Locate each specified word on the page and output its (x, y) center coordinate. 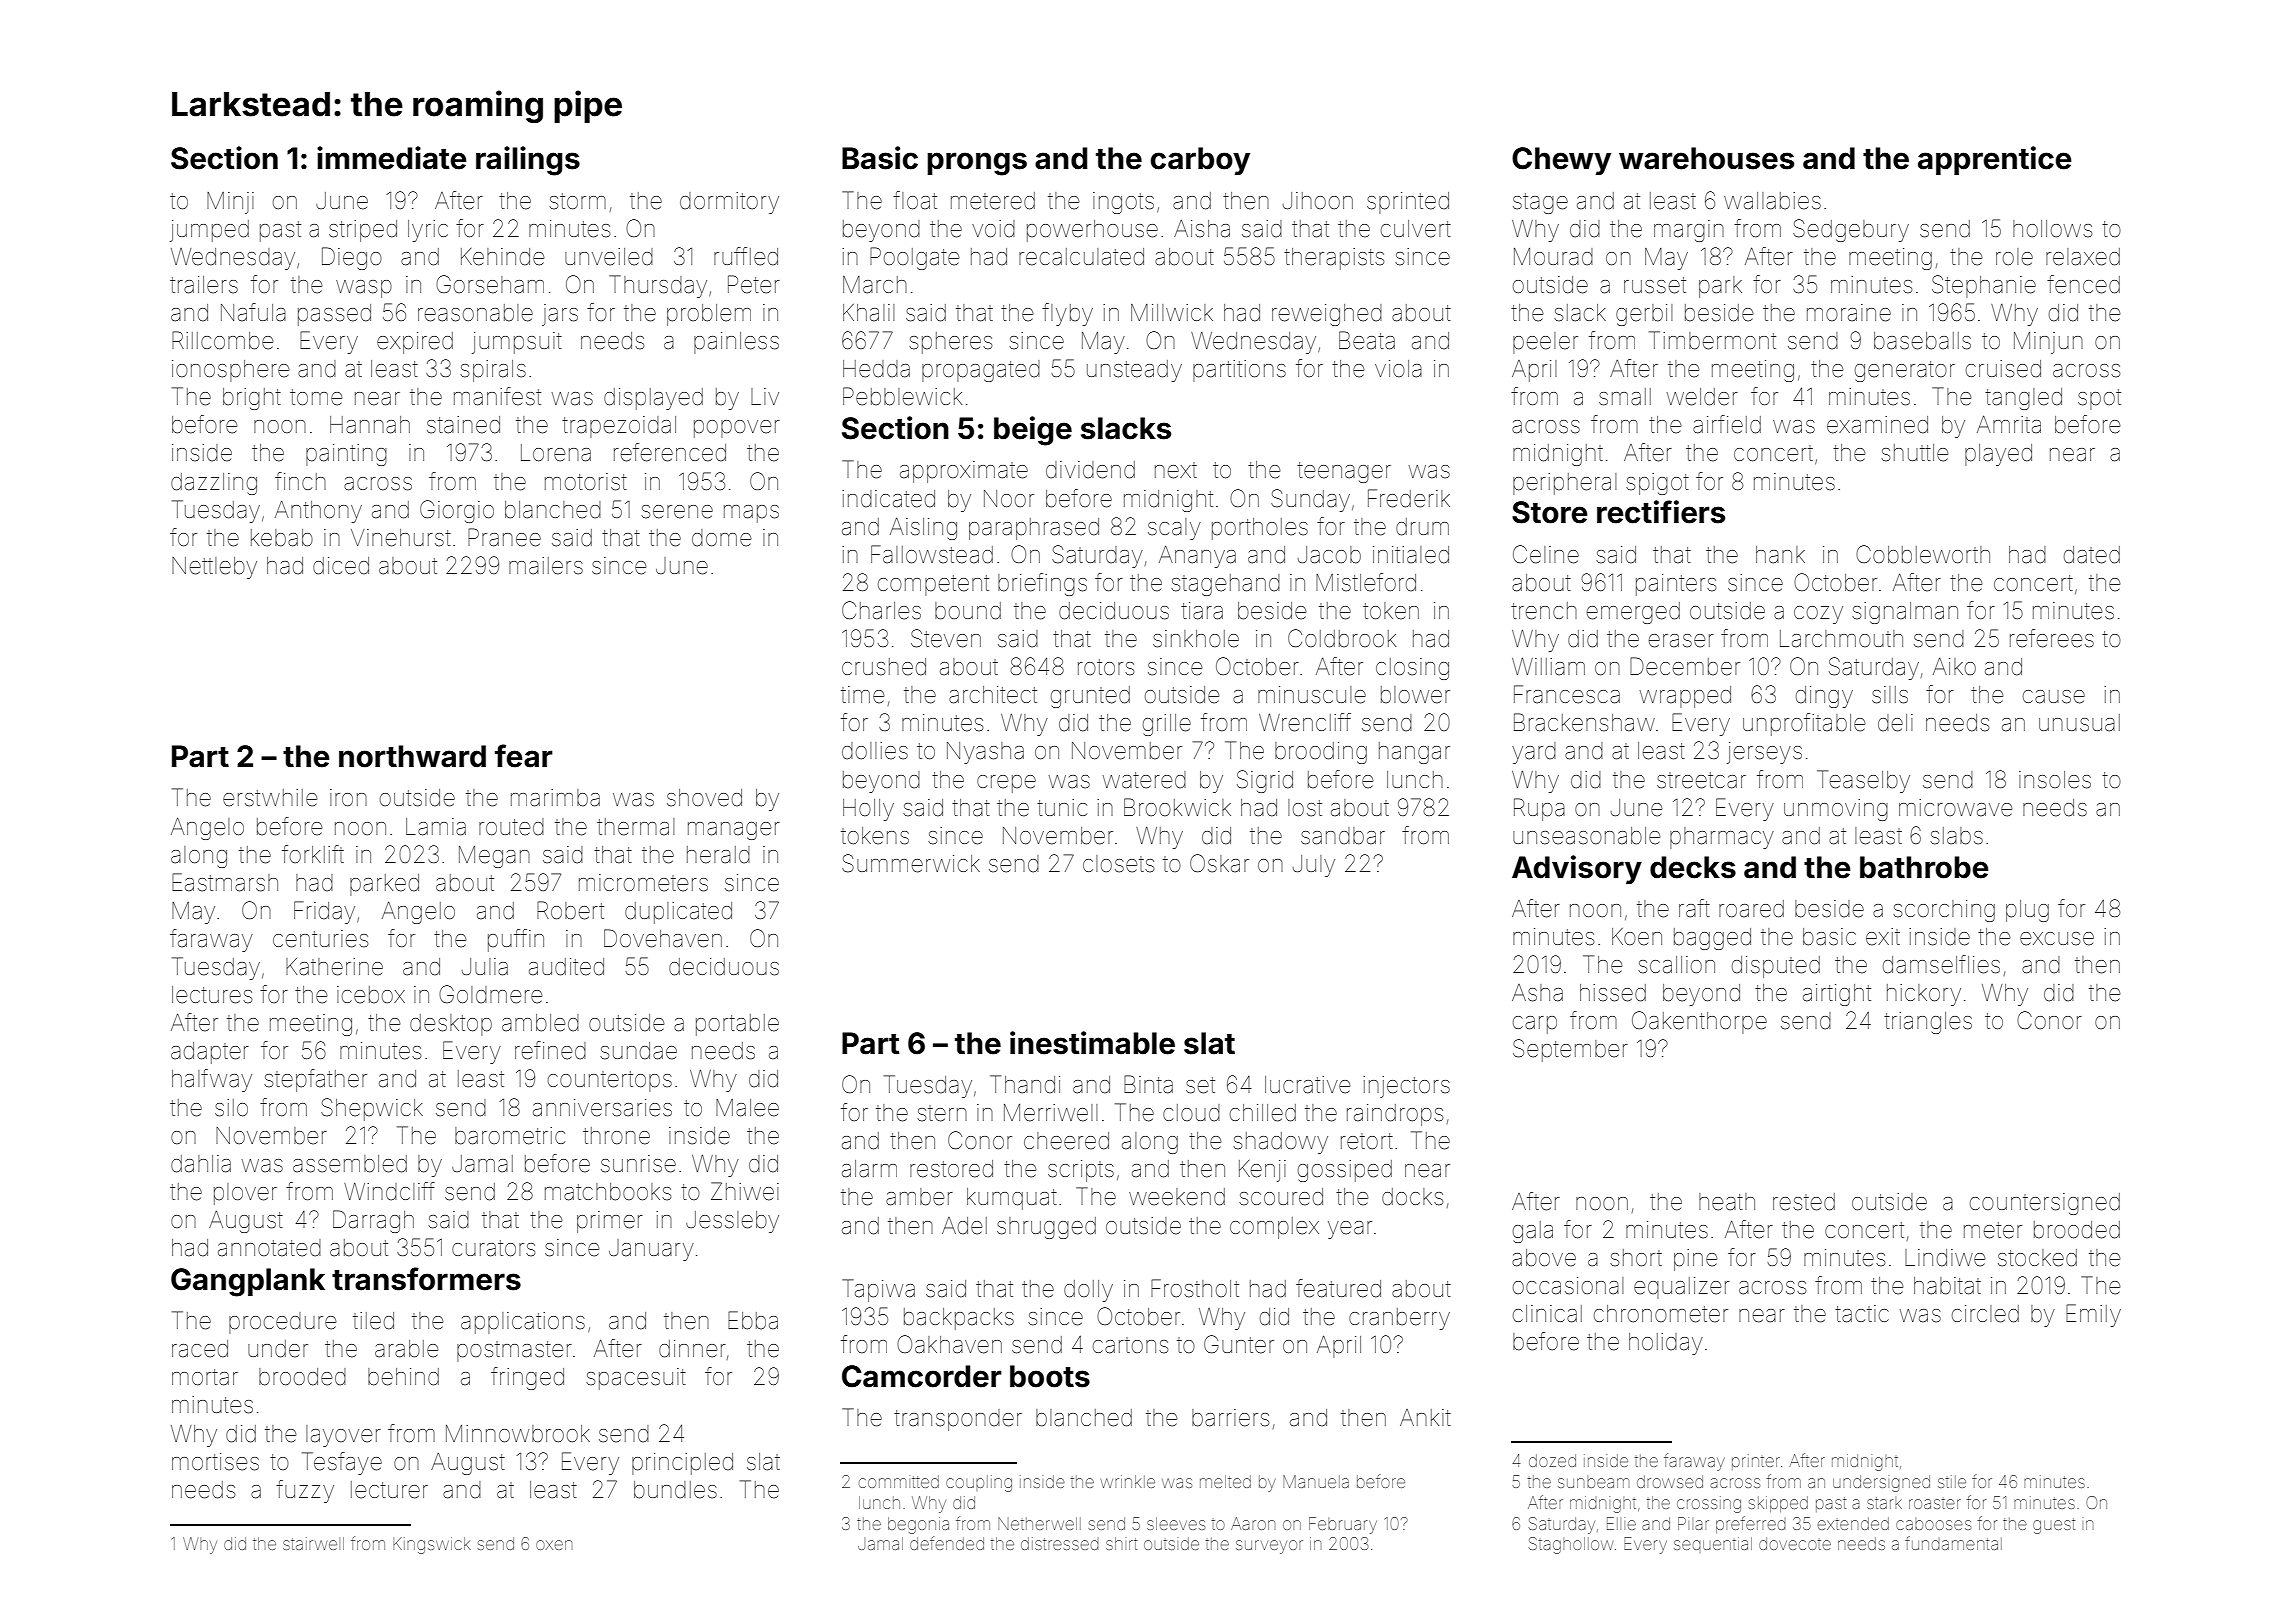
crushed (884, 667)
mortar (205, 1377)
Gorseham (490, 284)
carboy (1200, 161)
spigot (1657, 484)
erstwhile (270, 798)
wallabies (1772, 201)
